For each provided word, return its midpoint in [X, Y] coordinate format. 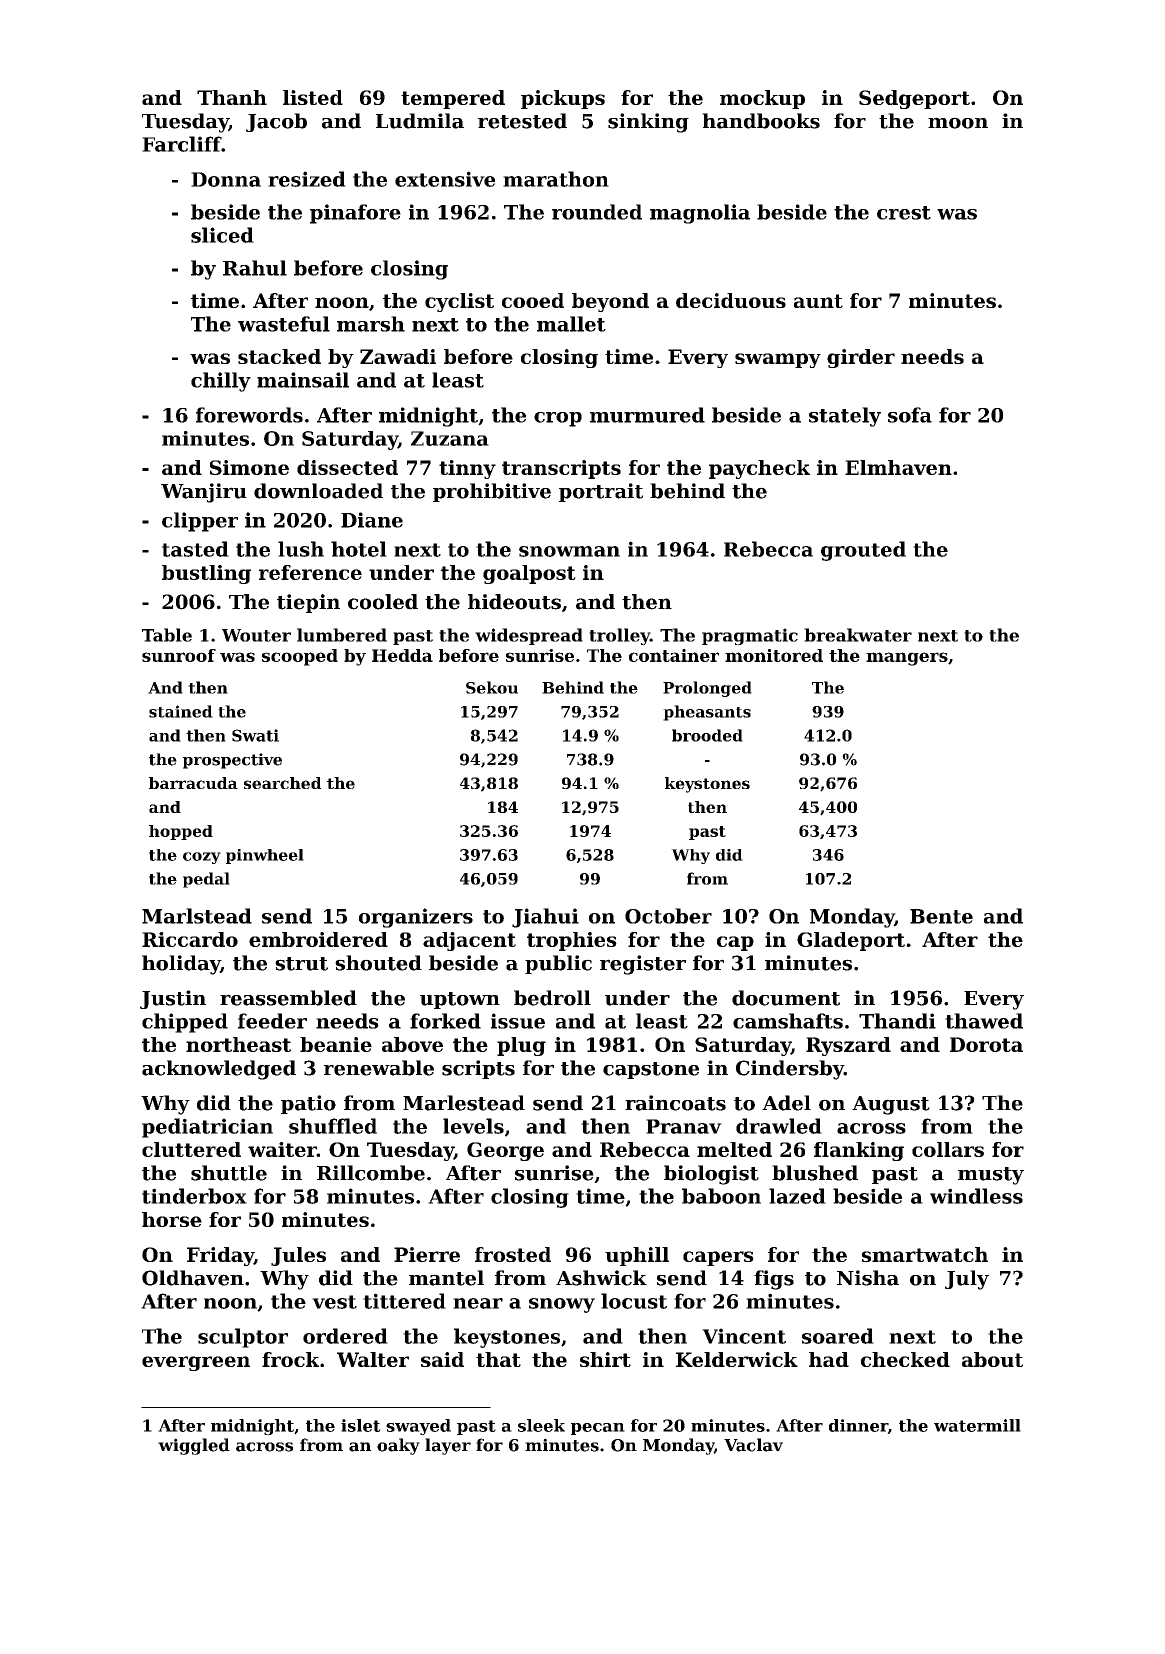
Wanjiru [204, 493]
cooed [533, 300]
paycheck [759, 469]
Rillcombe [371, 1173]
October [668, 916]
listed [313, 97]
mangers [907, 659]
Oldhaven [193, 1278]
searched [282, 783]
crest [904, 213]
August [891, 1105]
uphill [637, 1256]
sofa [910, 415]
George [505, 1151]
